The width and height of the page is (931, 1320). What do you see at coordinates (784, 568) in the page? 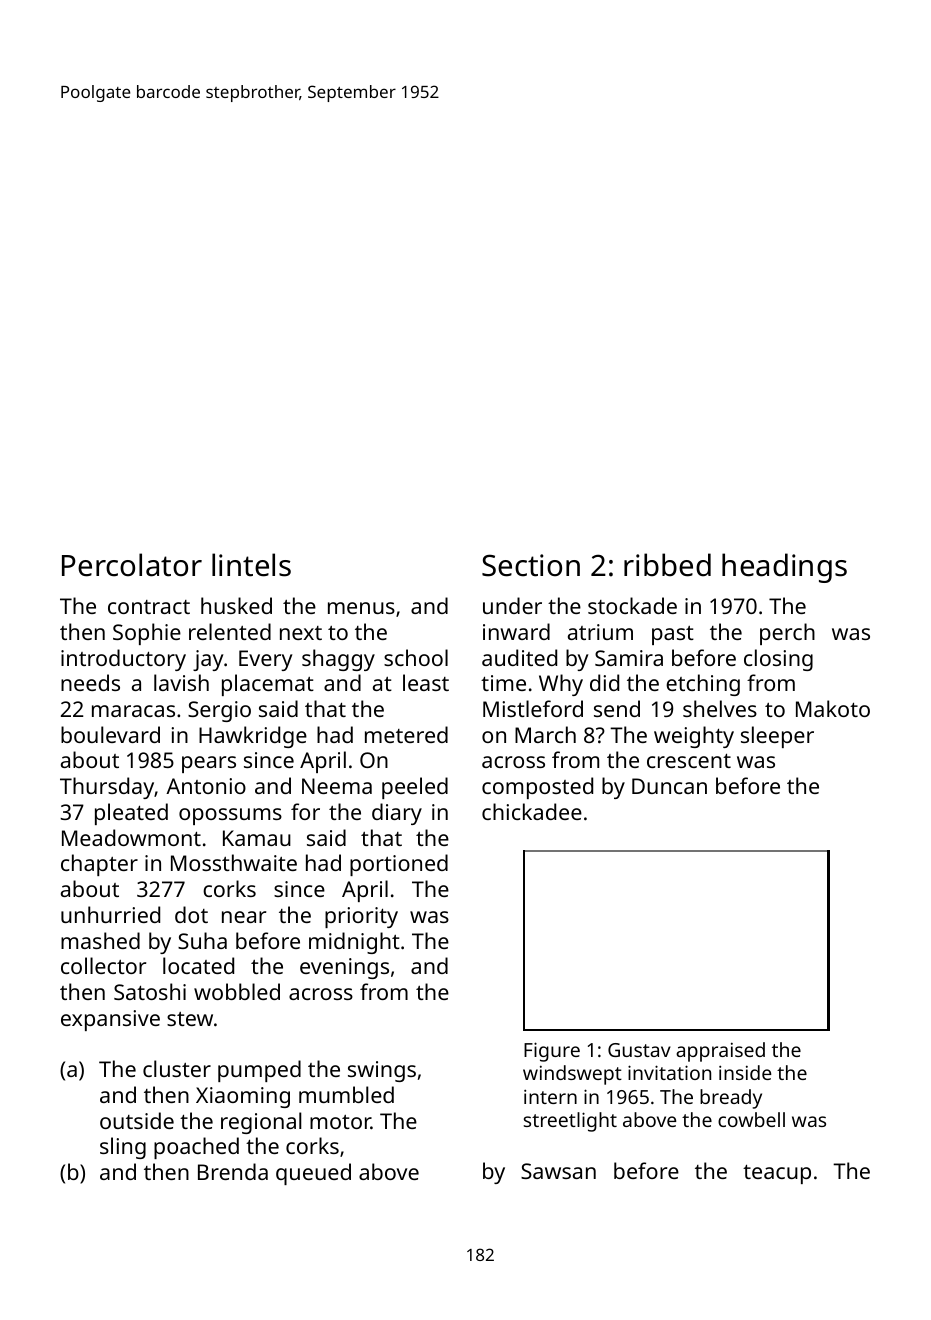
I see `headings` at bounding box center [784, 568].
